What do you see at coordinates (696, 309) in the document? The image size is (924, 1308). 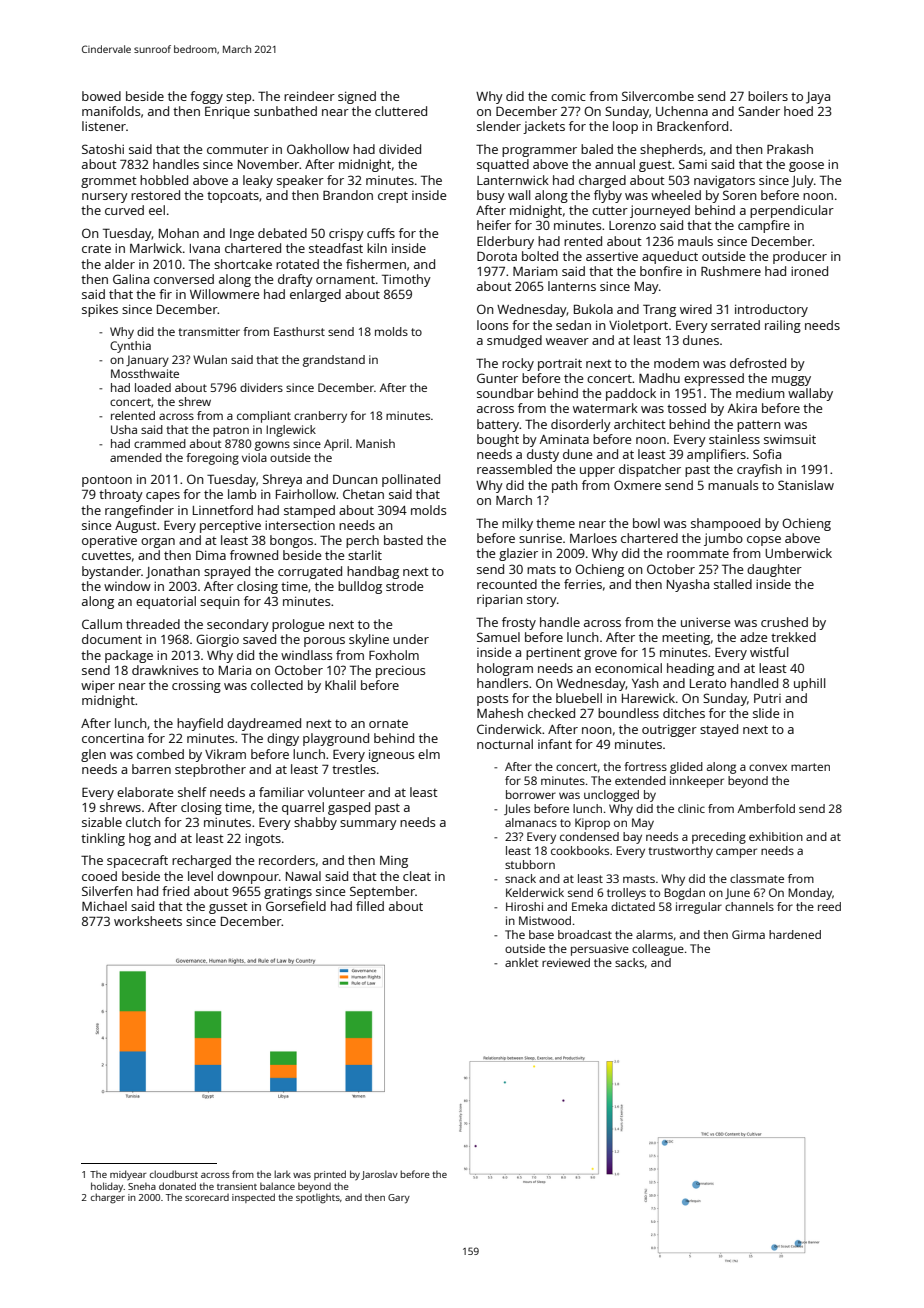 I see `wired` at bounding box center [696, 309].
